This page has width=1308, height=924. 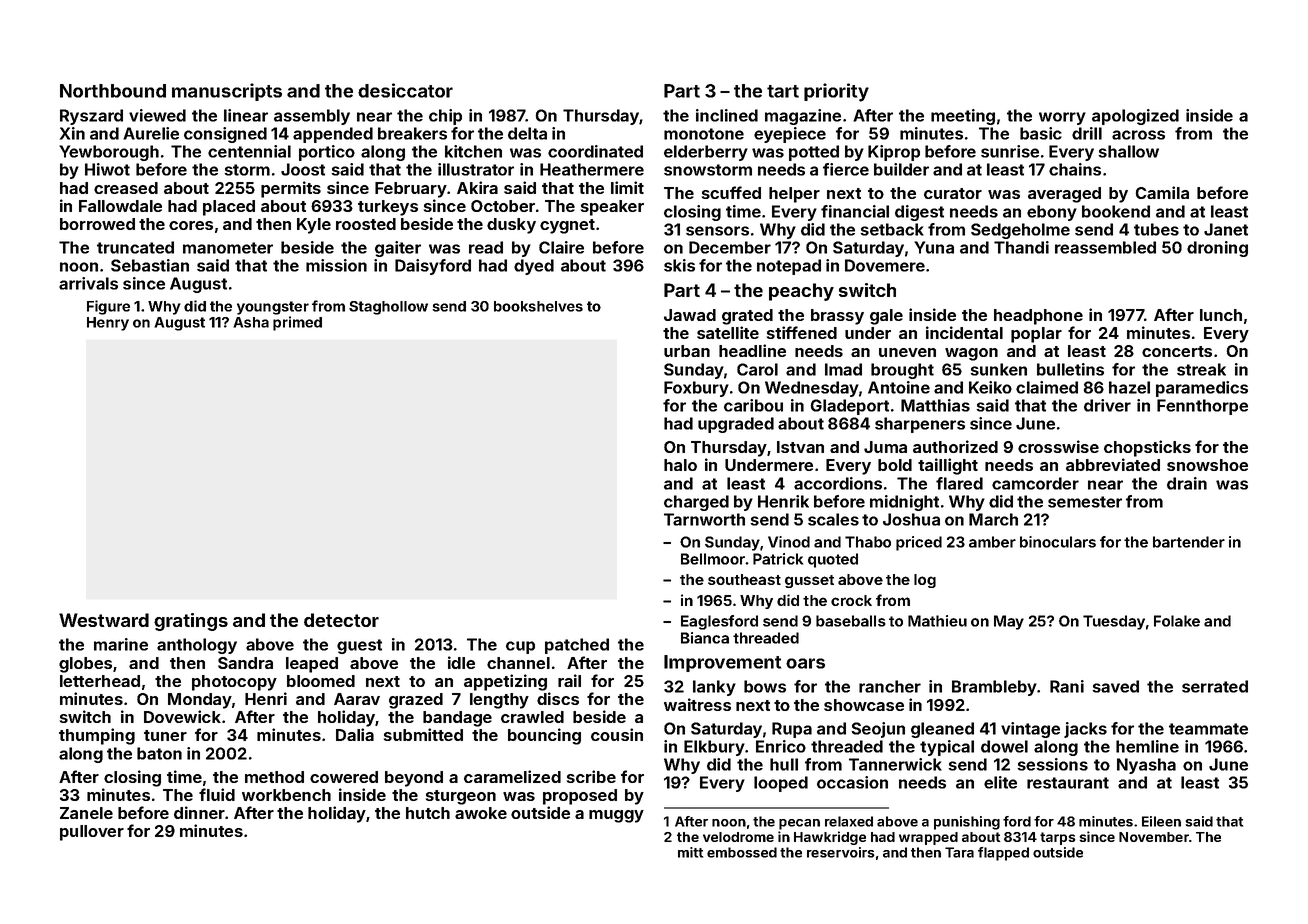 What do you see at coordinates (778, 559) in the page?
I see `Patrick` at bounding box center [778, 559].
